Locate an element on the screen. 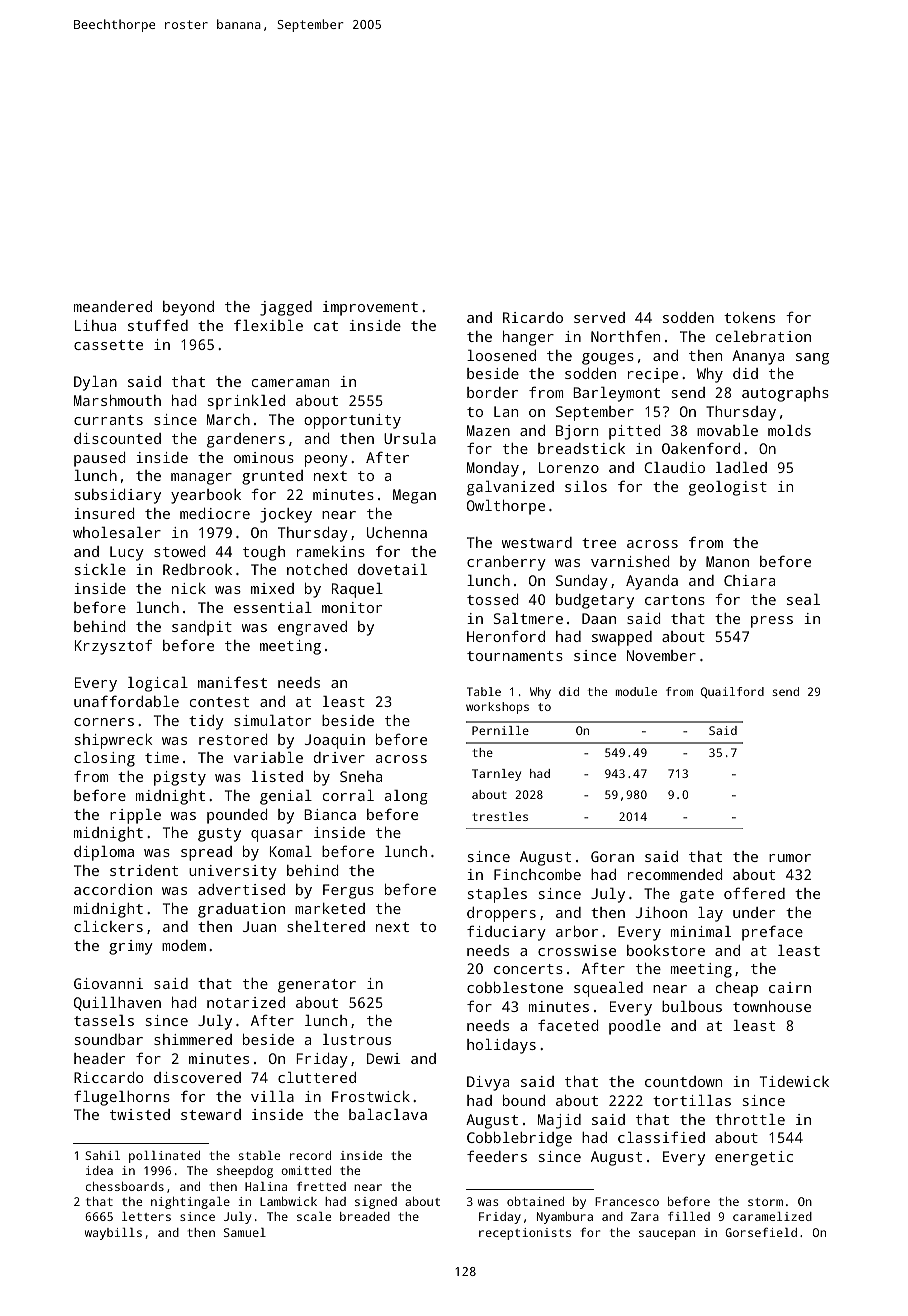  improvement is located at coordinates (370, 308).
